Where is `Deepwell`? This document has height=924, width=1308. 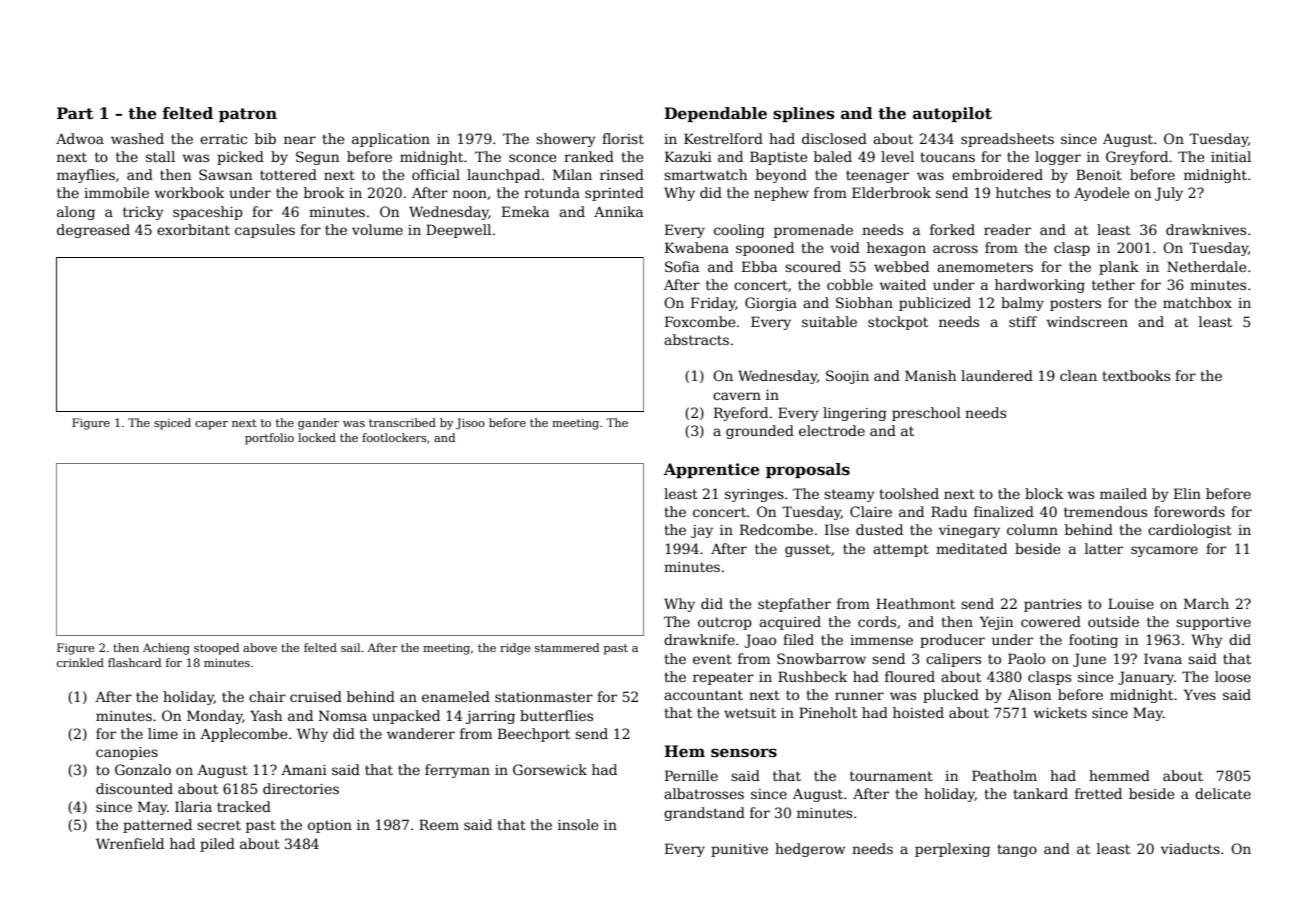
Deepwell is located at coordinates (458, 231).
